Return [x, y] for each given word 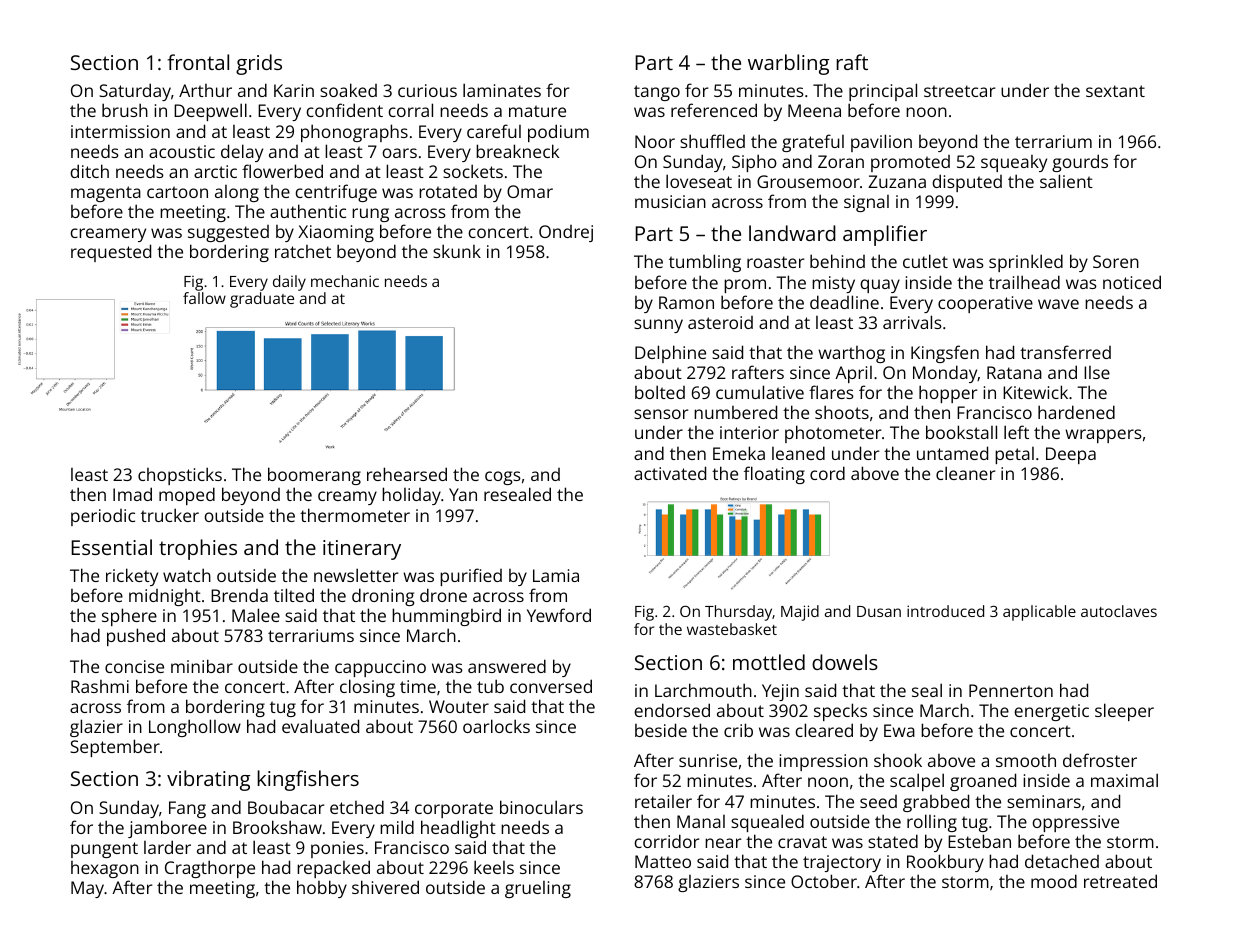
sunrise [708, 760]
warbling [788, 64]
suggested [228, 233]
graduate [262, 300]
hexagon [105, 869]
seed [878, 801]
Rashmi [100, 686]
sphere [129, 617]
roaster [775, 262]
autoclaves [1119, 611]
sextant [1115, 91]
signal [866, 203]
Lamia [556, 575]
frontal [198, 62]
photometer [833, 434]
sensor [661, 414]
